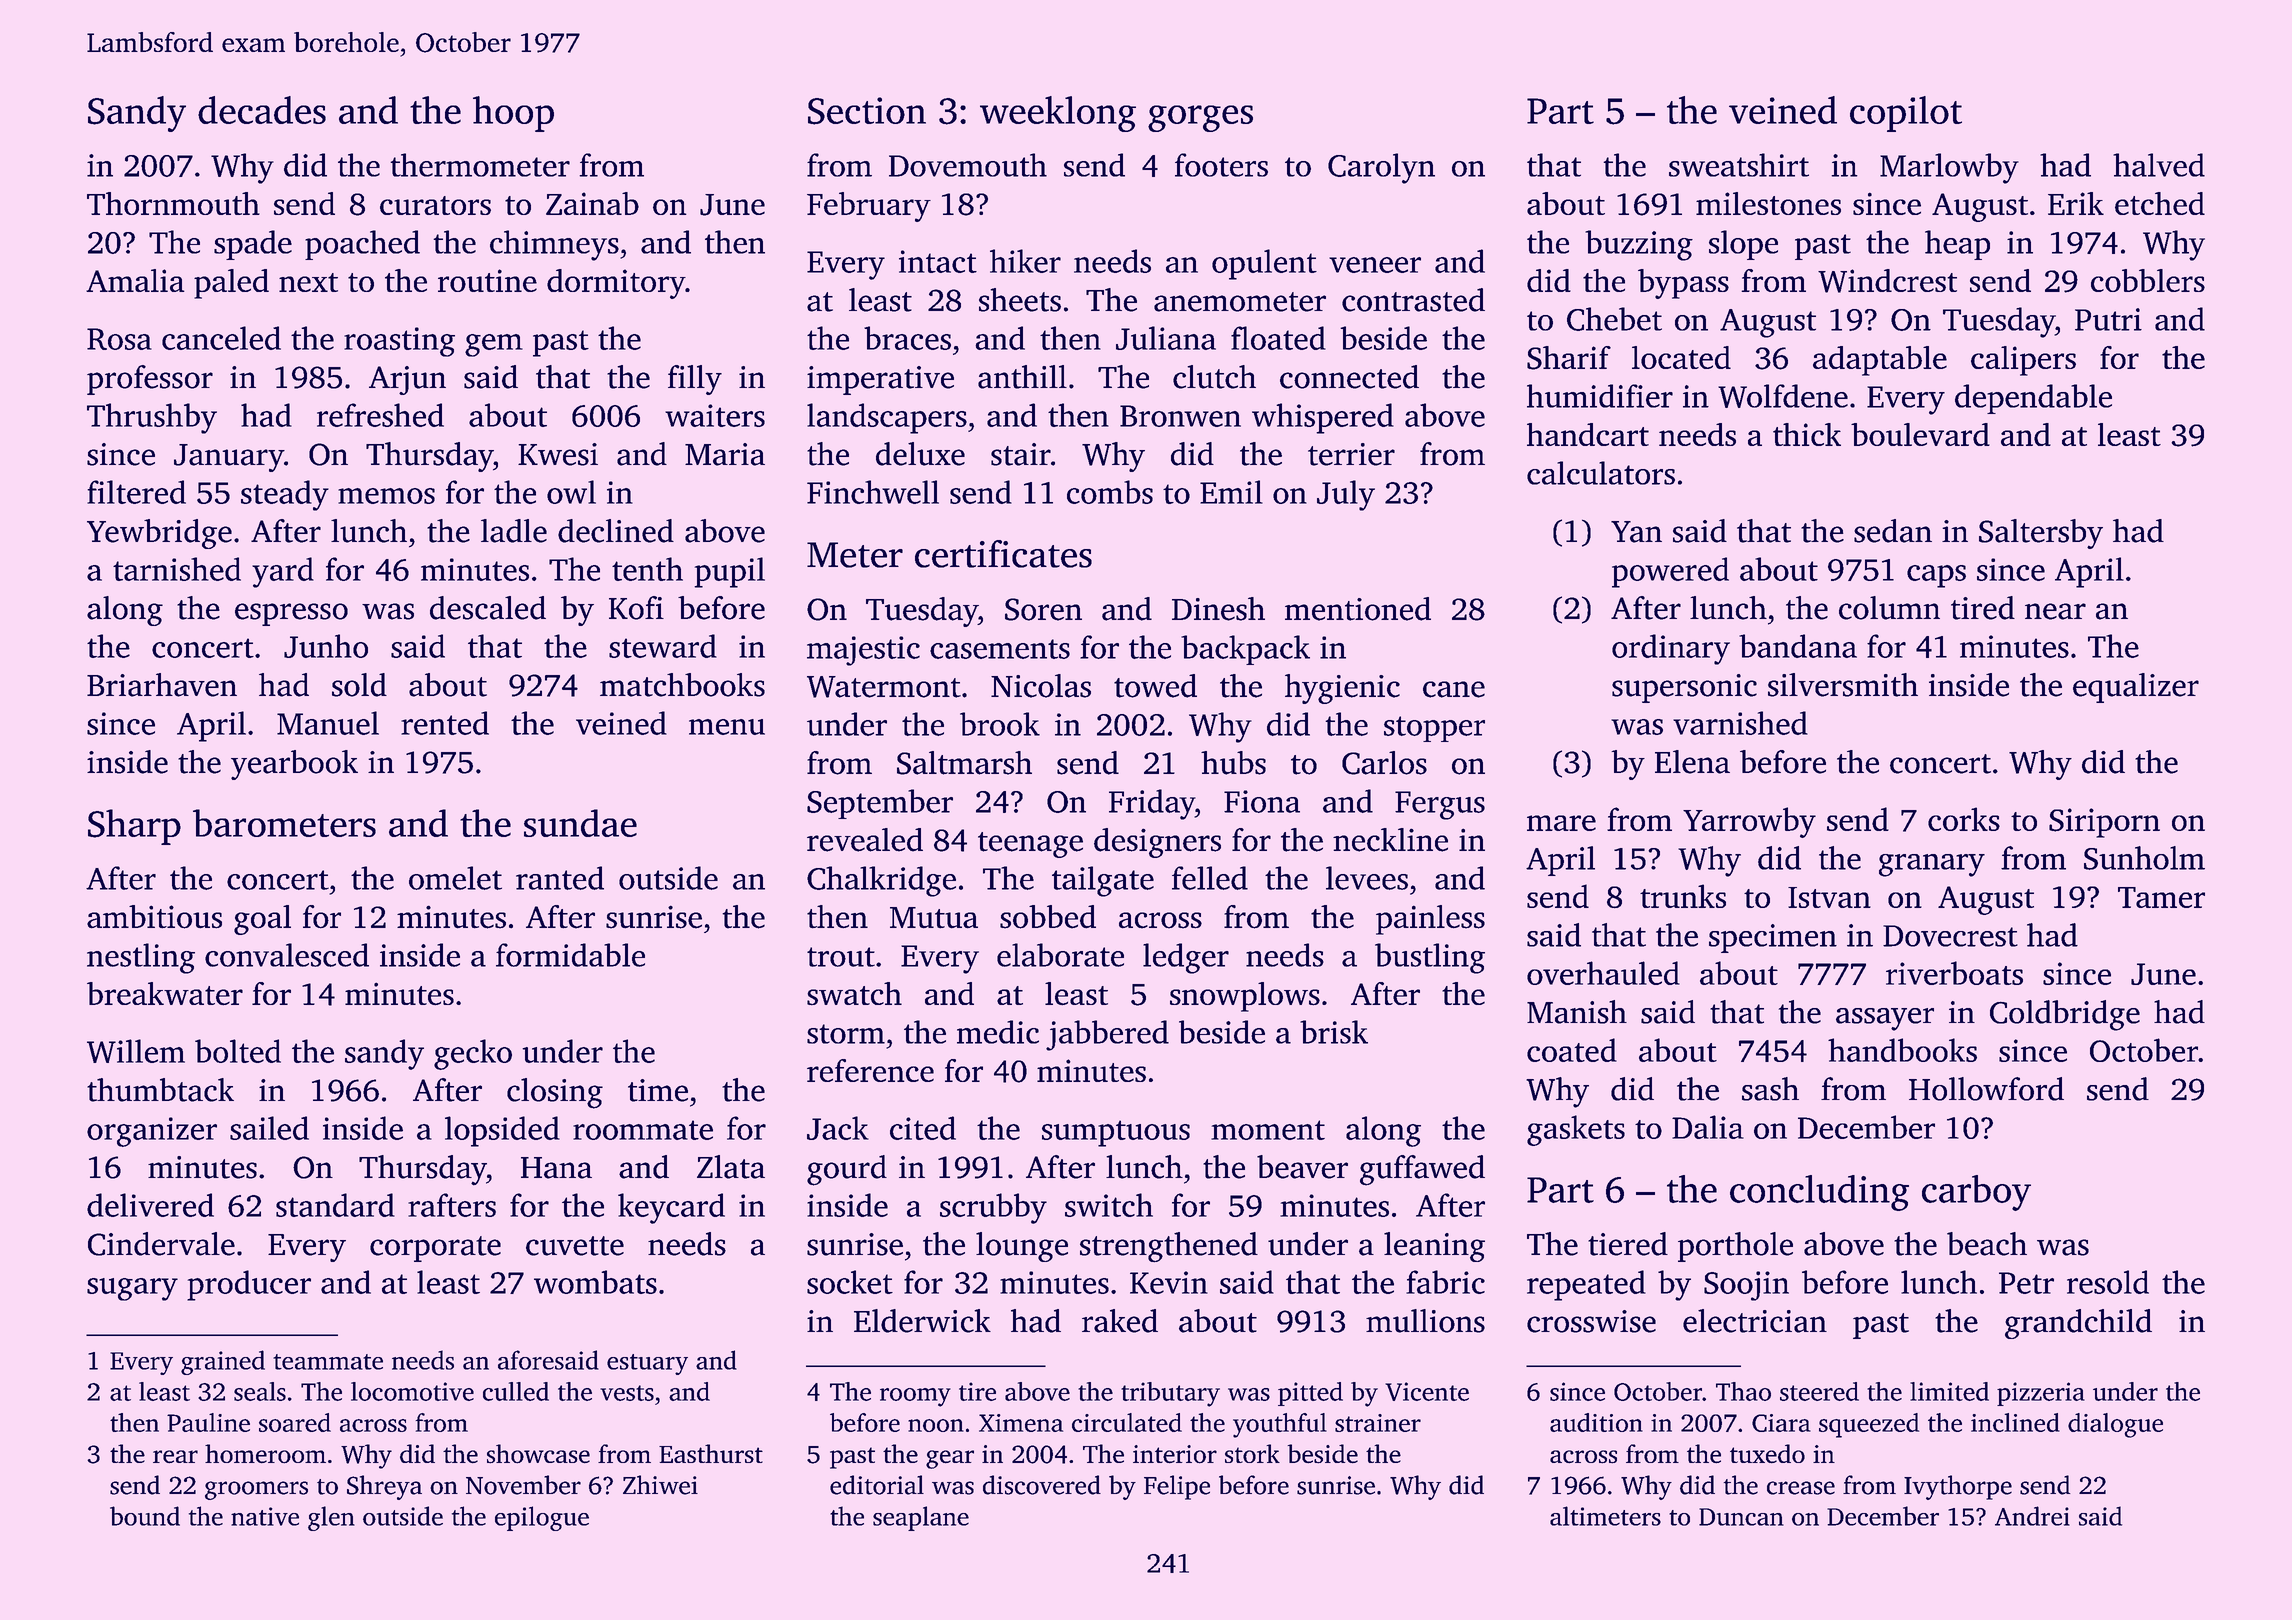 This page has width=2292, height=1620. What do you see at coordinates (968, 165) in the page?
I see `Dovemouth` at bounding box center [968, 165].
